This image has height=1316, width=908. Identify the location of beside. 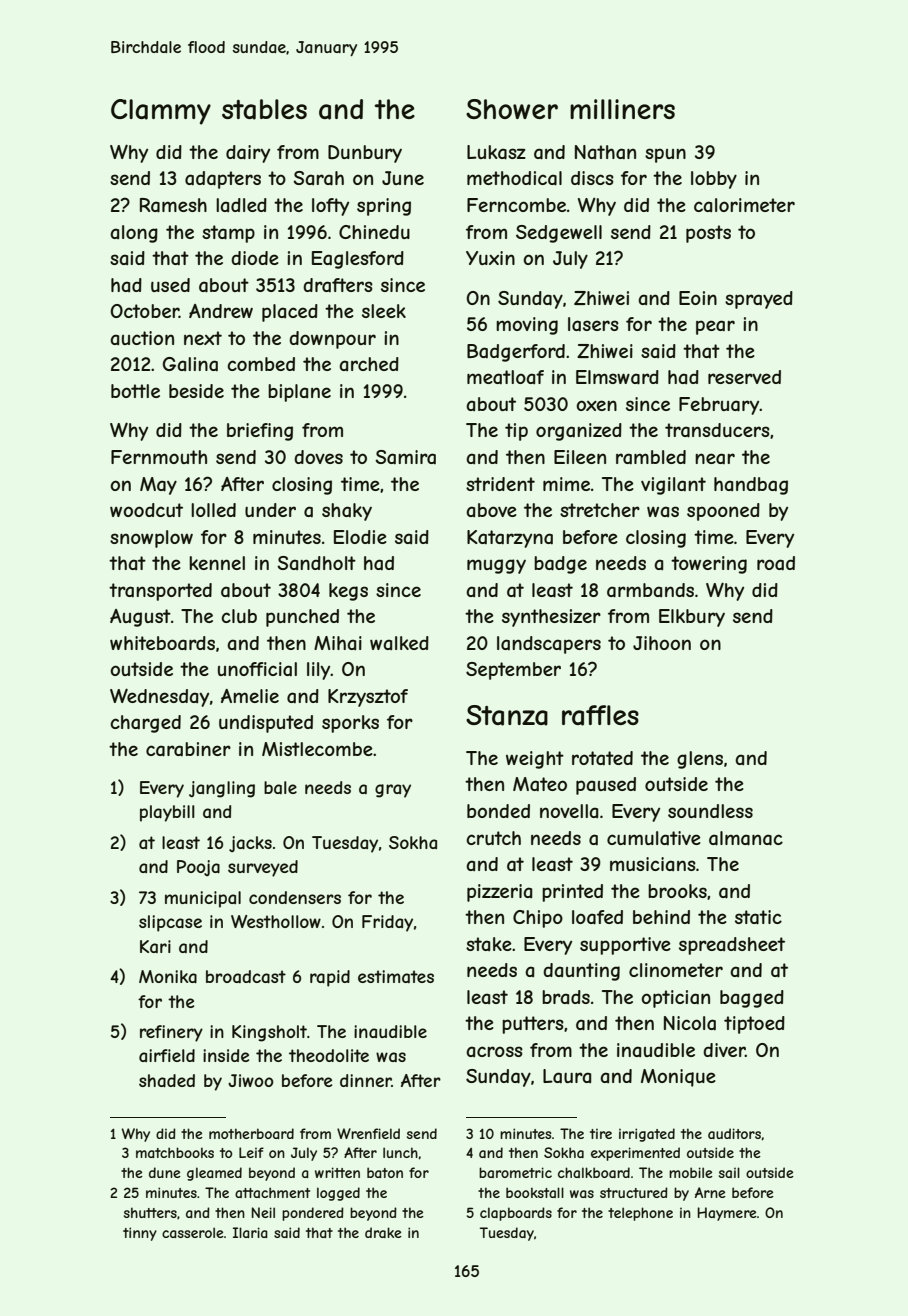
(196, 391).
